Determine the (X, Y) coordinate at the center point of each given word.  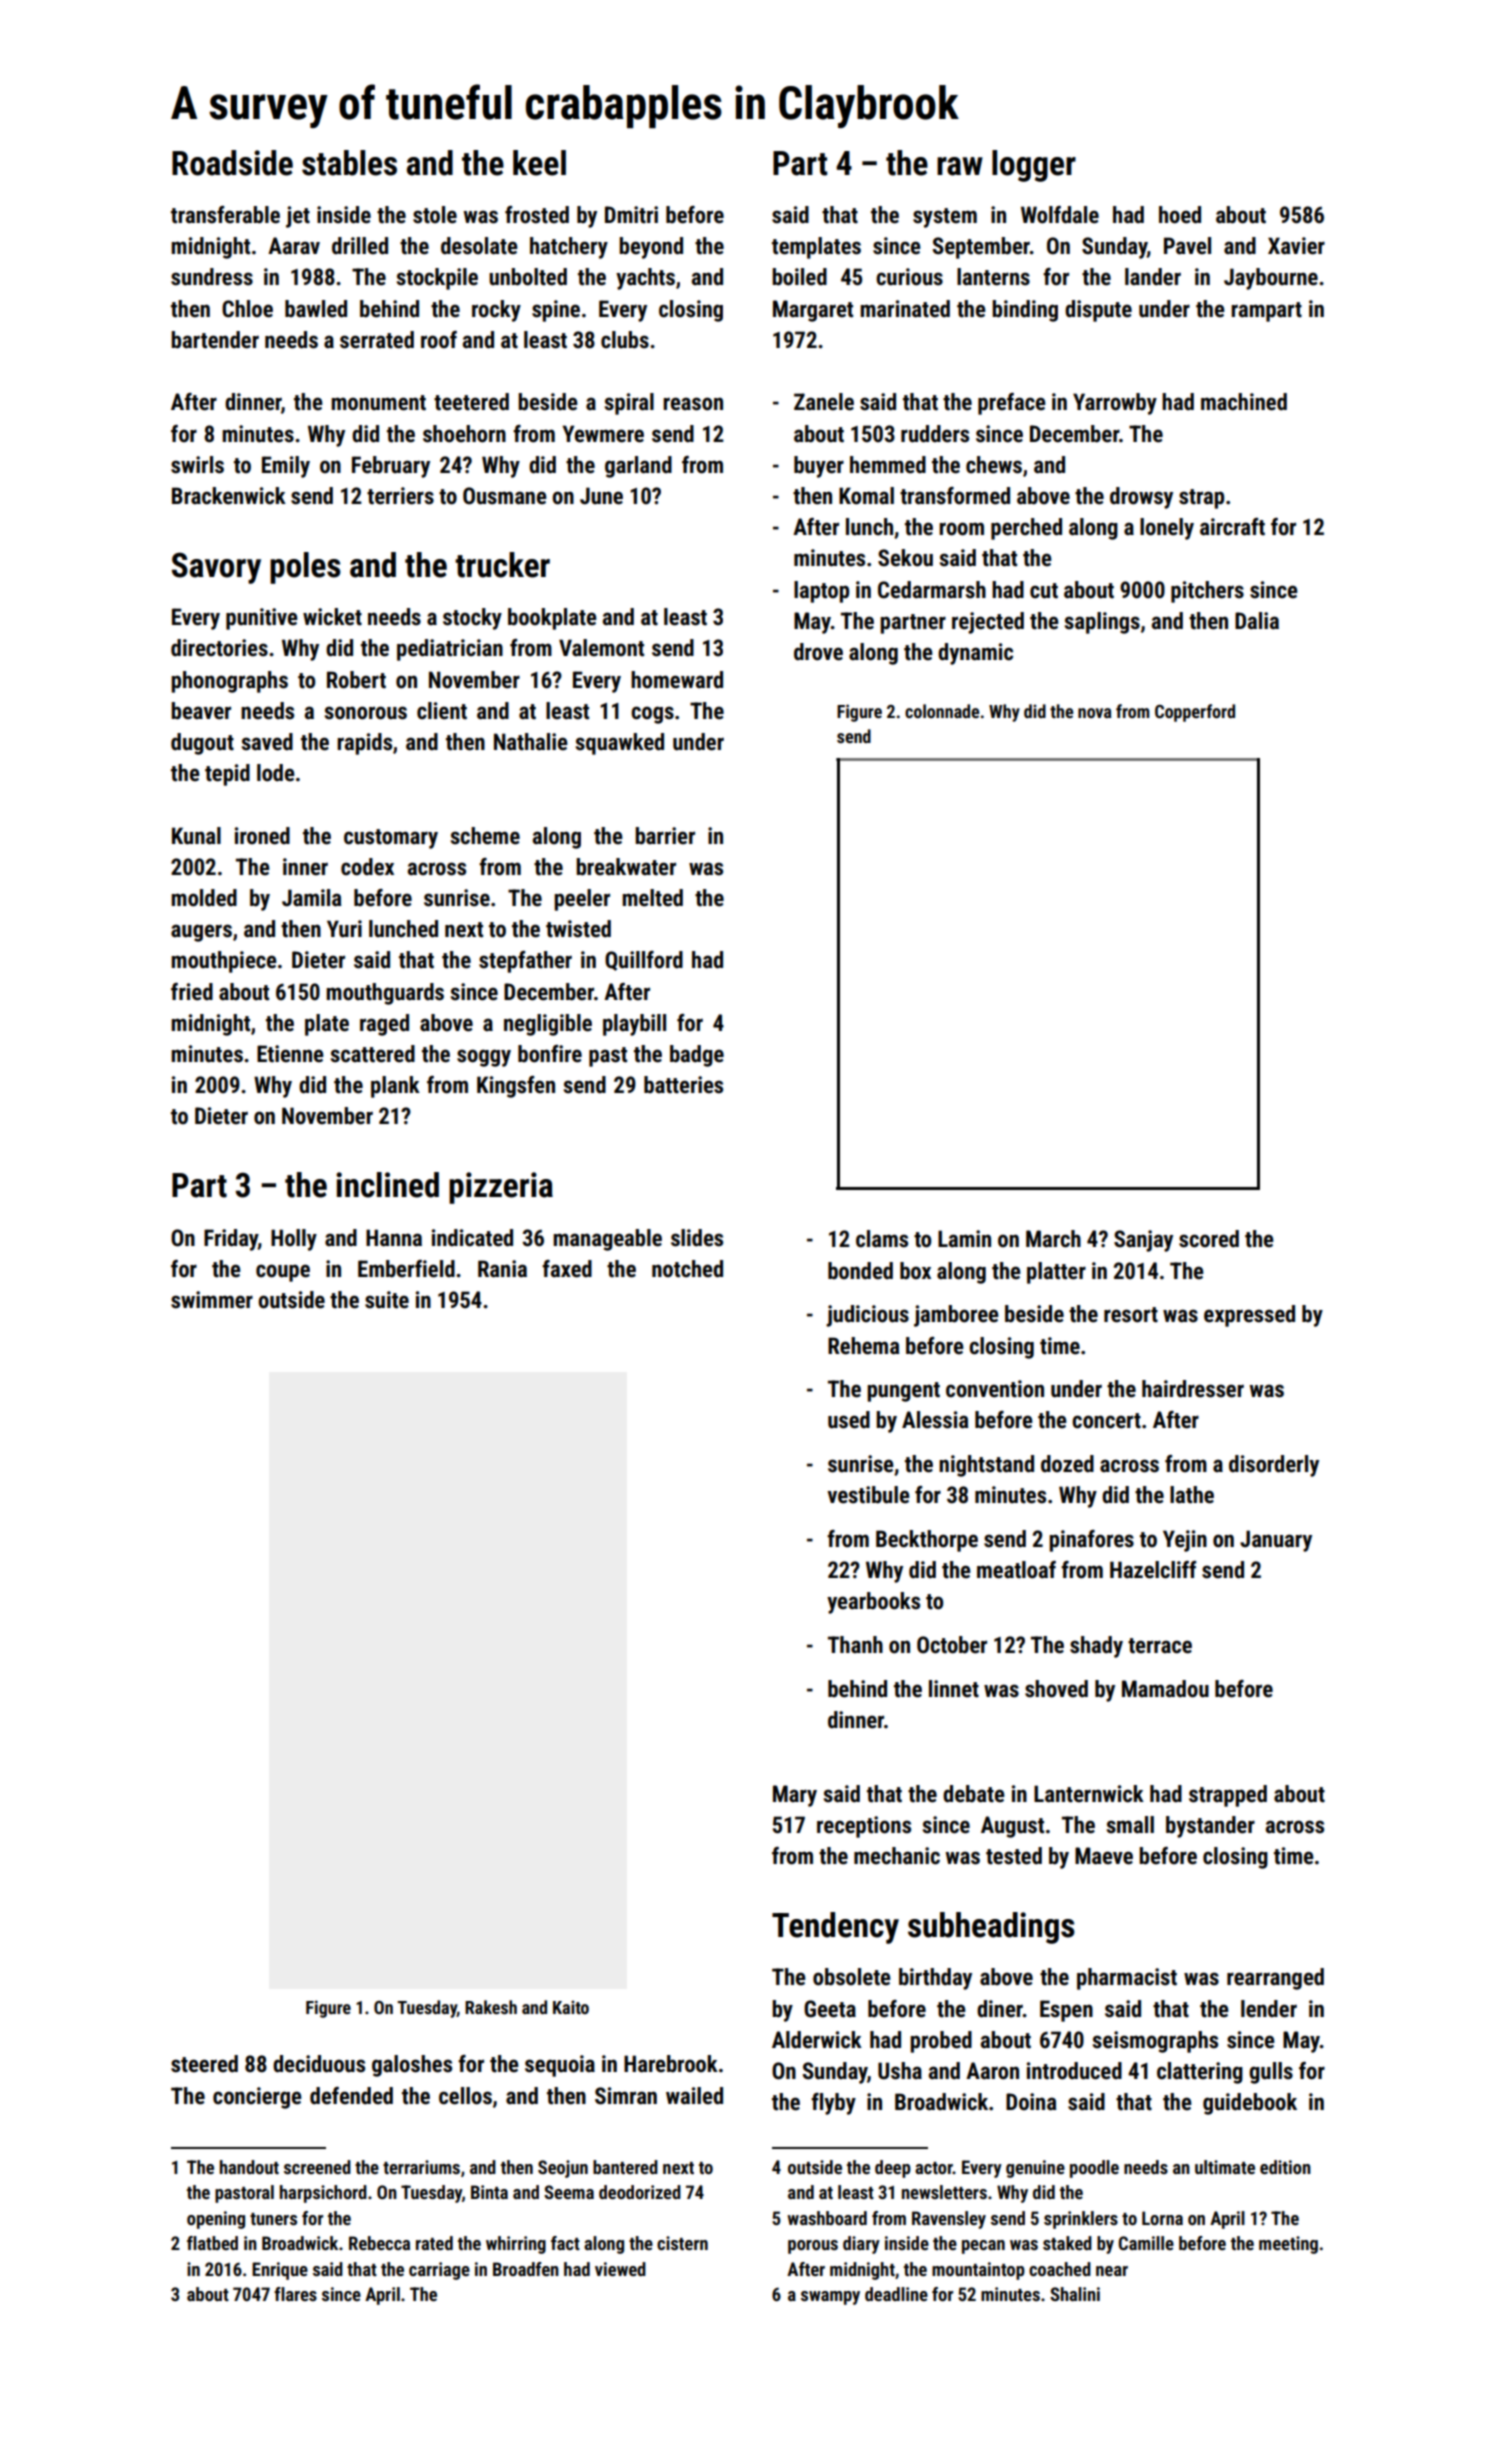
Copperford (1195, 713)
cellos (465, 2096)
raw (960, 166)
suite (387, 1300)
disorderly (1274, 1466)
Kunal (196, 836)
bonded (860, 1271)
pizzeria (501, 1188)
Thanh (855, 1644)
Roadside (232, 163)
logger (1034, 166)
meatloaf (1016, 1570)
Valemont (601, 648)
